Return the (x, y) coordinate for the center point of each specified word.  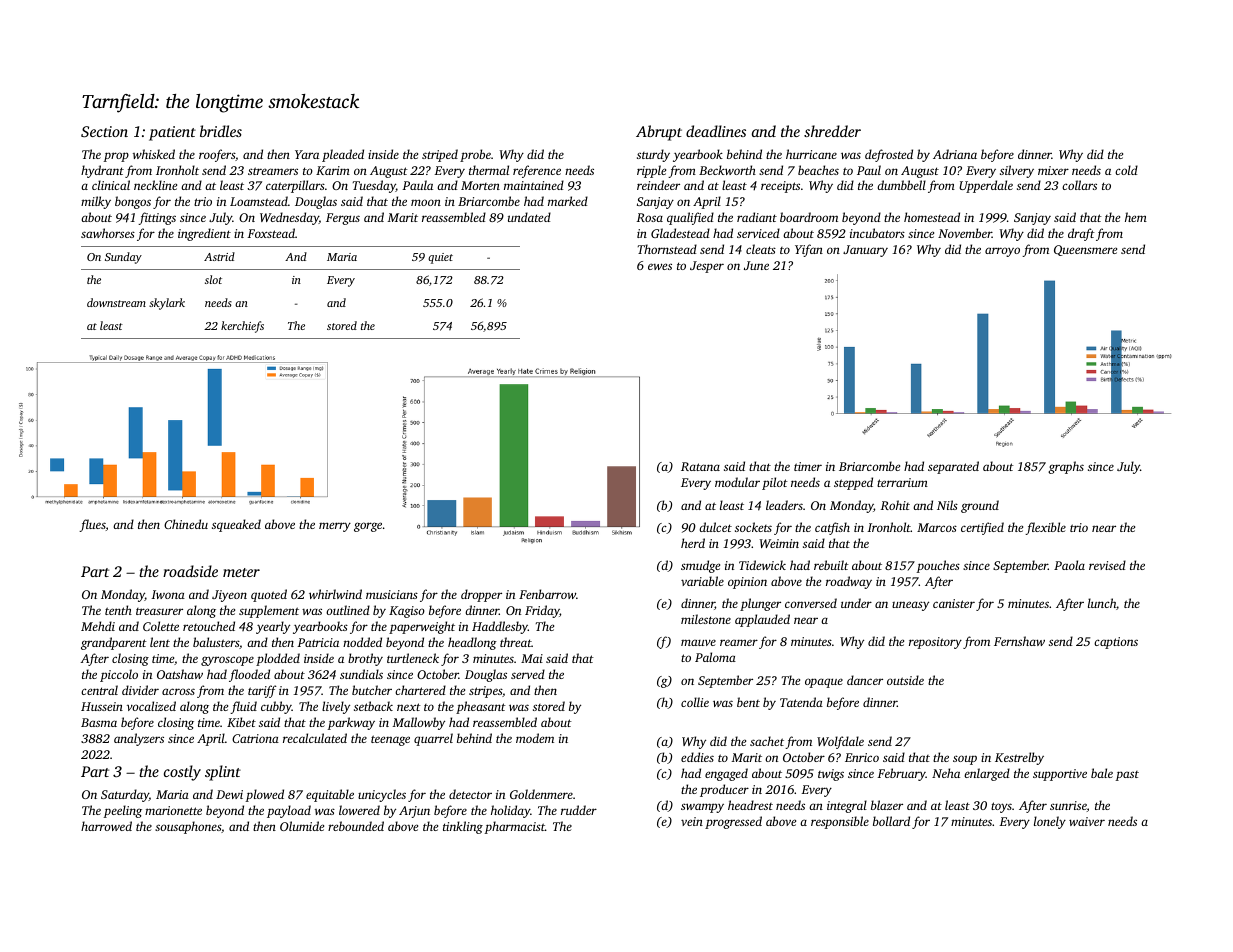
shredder (832, 131)
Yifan (809, 250)
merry (335, 527)
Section (104, 131)
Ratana (700, 466)
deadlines (716, 131)
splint (223, 773)
